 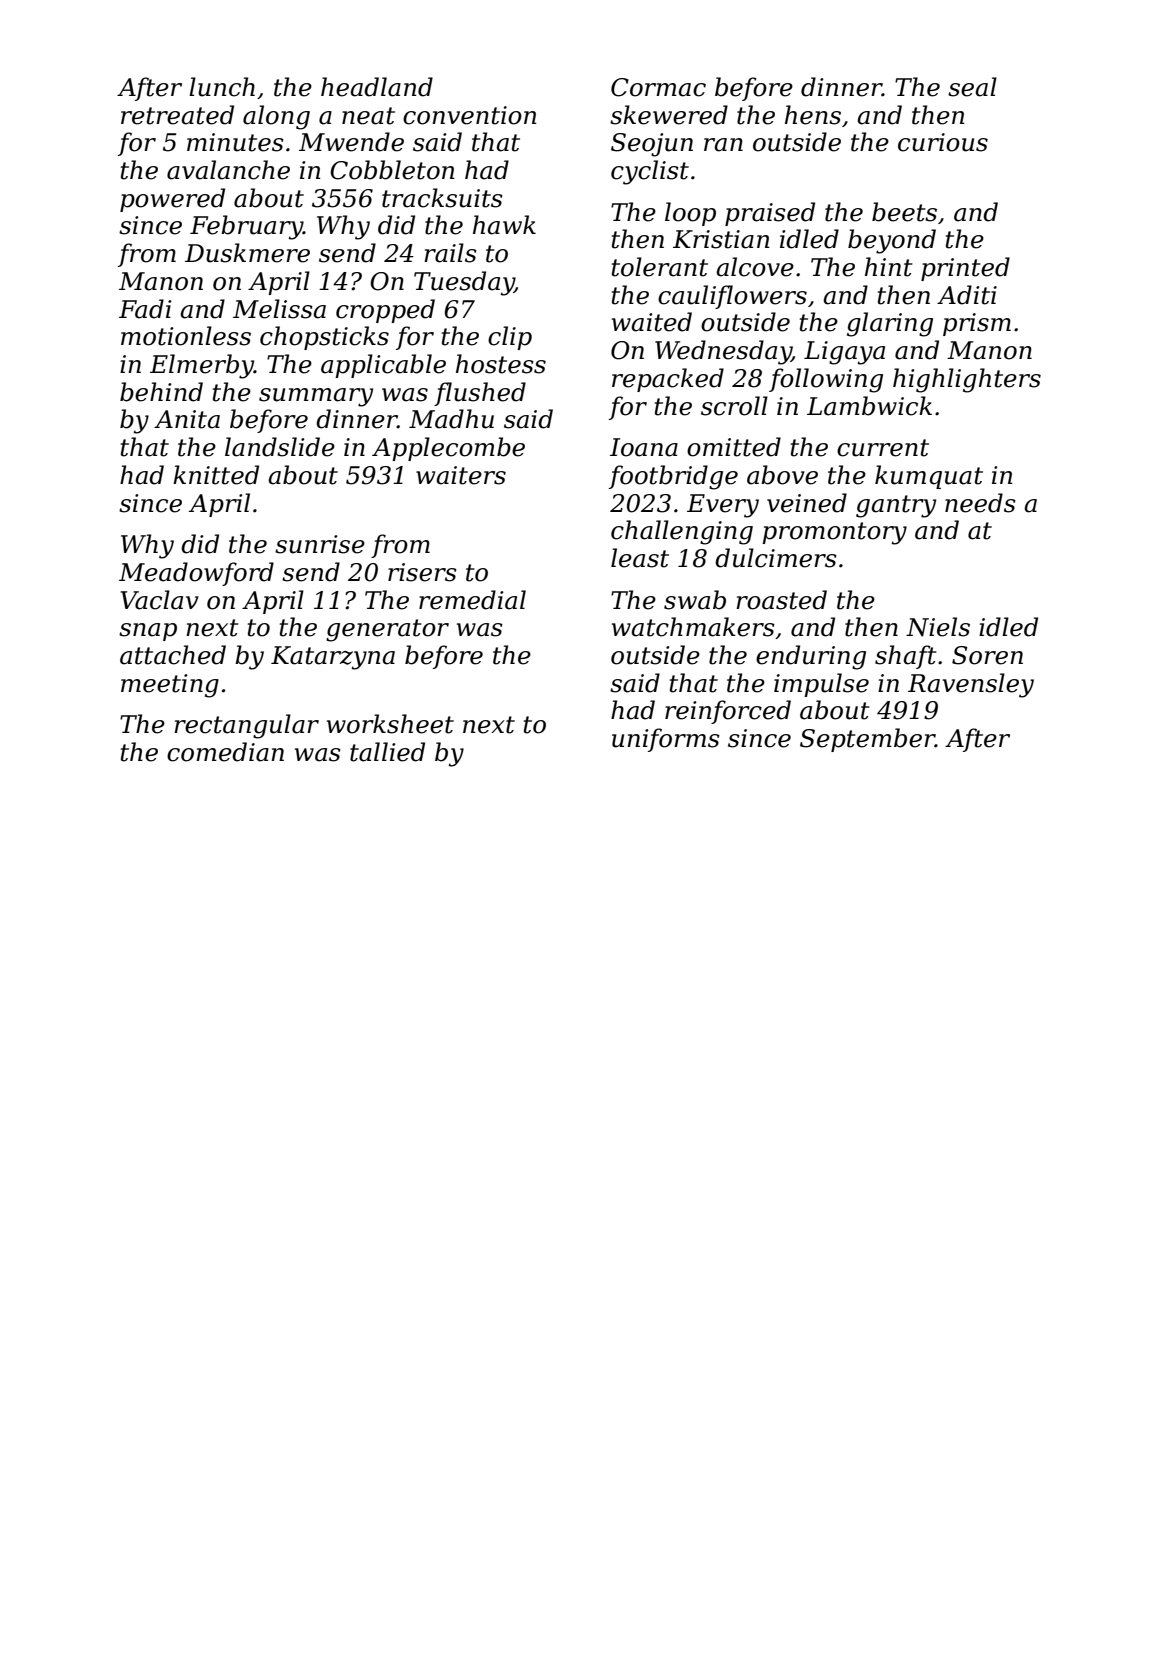 I want to click on minutes, so click(x=235, y=142).
